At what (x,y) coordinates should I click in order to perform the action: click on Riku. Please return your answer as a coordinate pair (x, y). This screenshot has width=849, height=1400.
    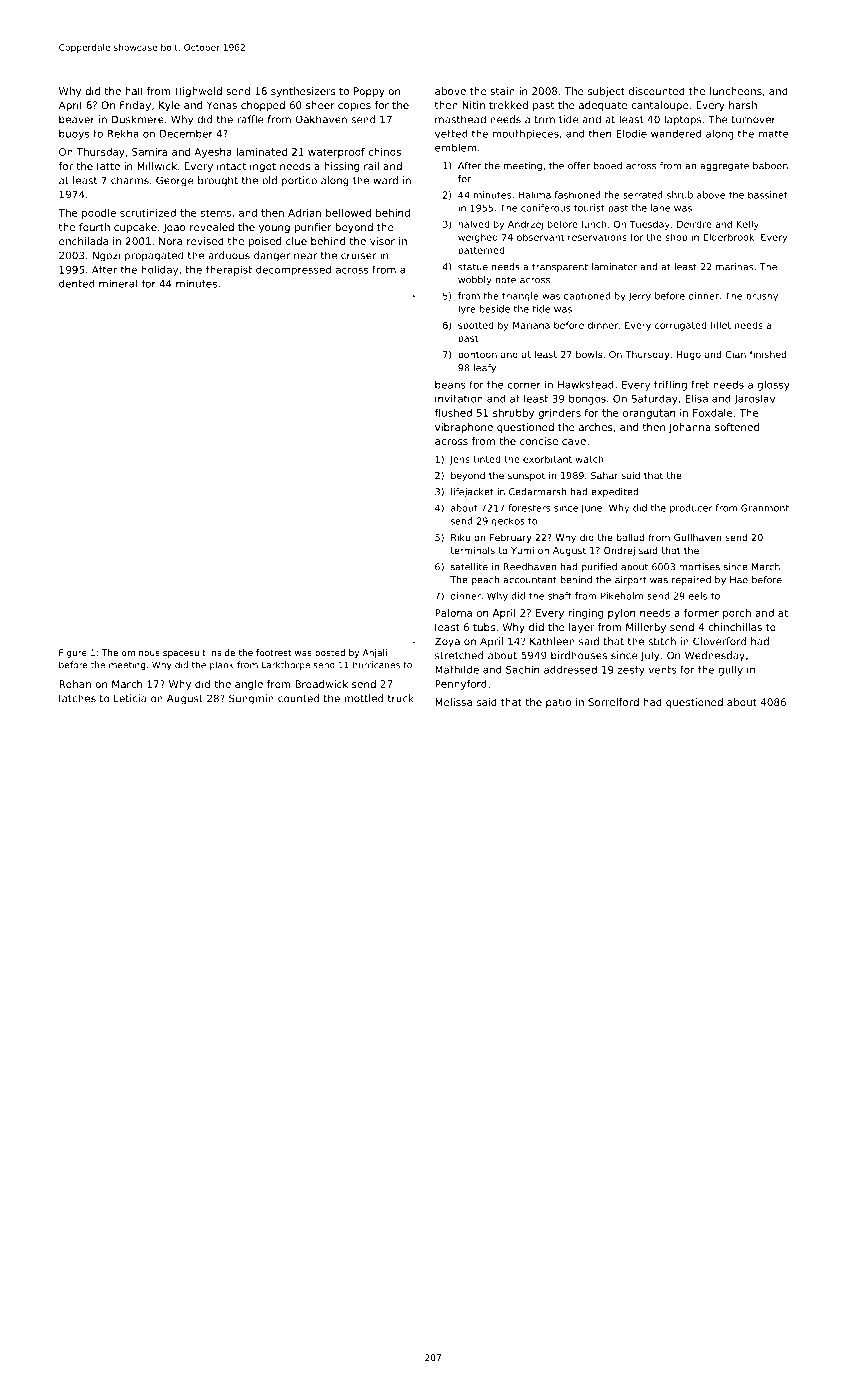
    Looking at the image, I should click on (460, 537).
